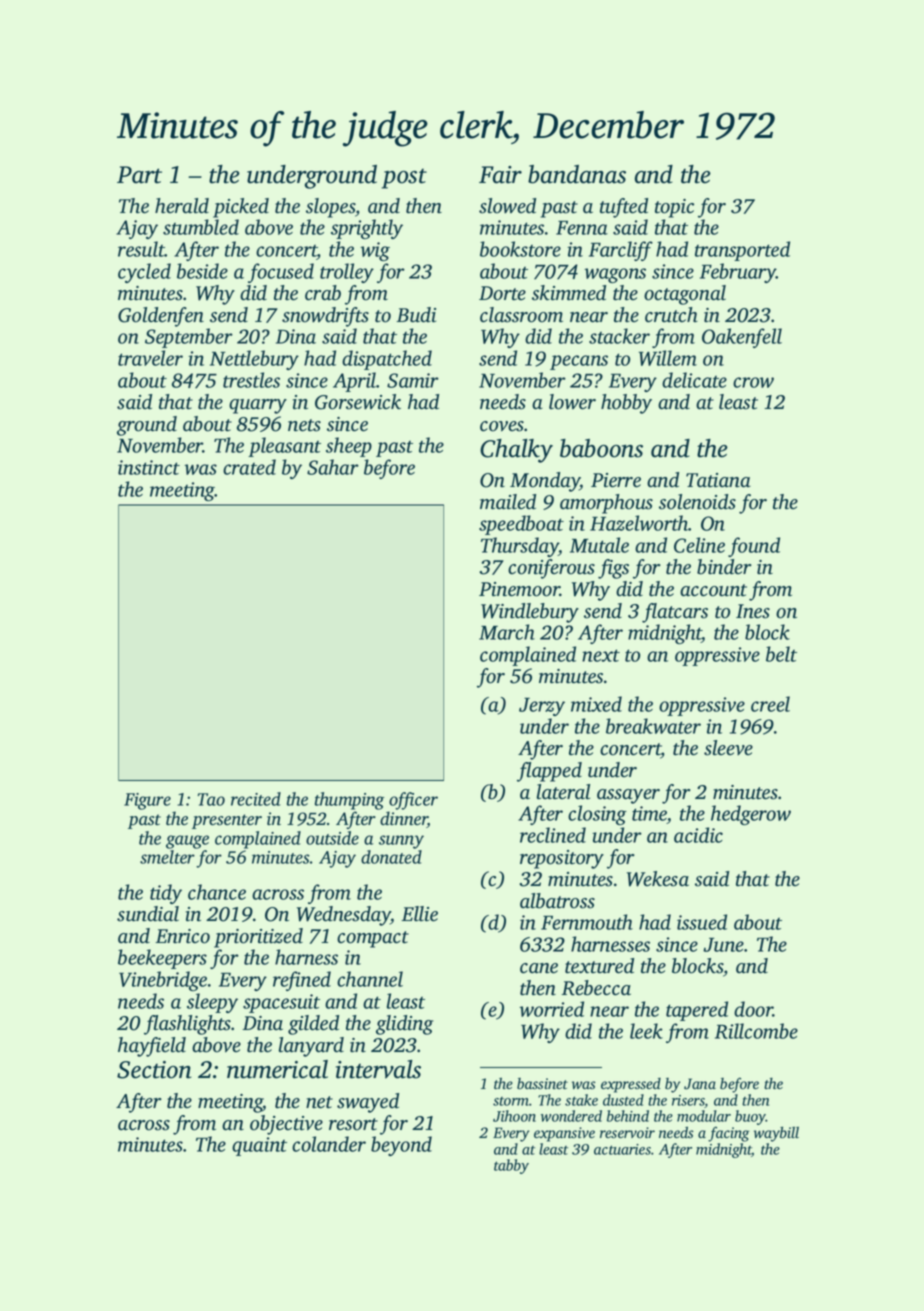 Image resolution: width=924 pixels, height=1311 pixels. I want to click on Fair, so click(500, 175).
